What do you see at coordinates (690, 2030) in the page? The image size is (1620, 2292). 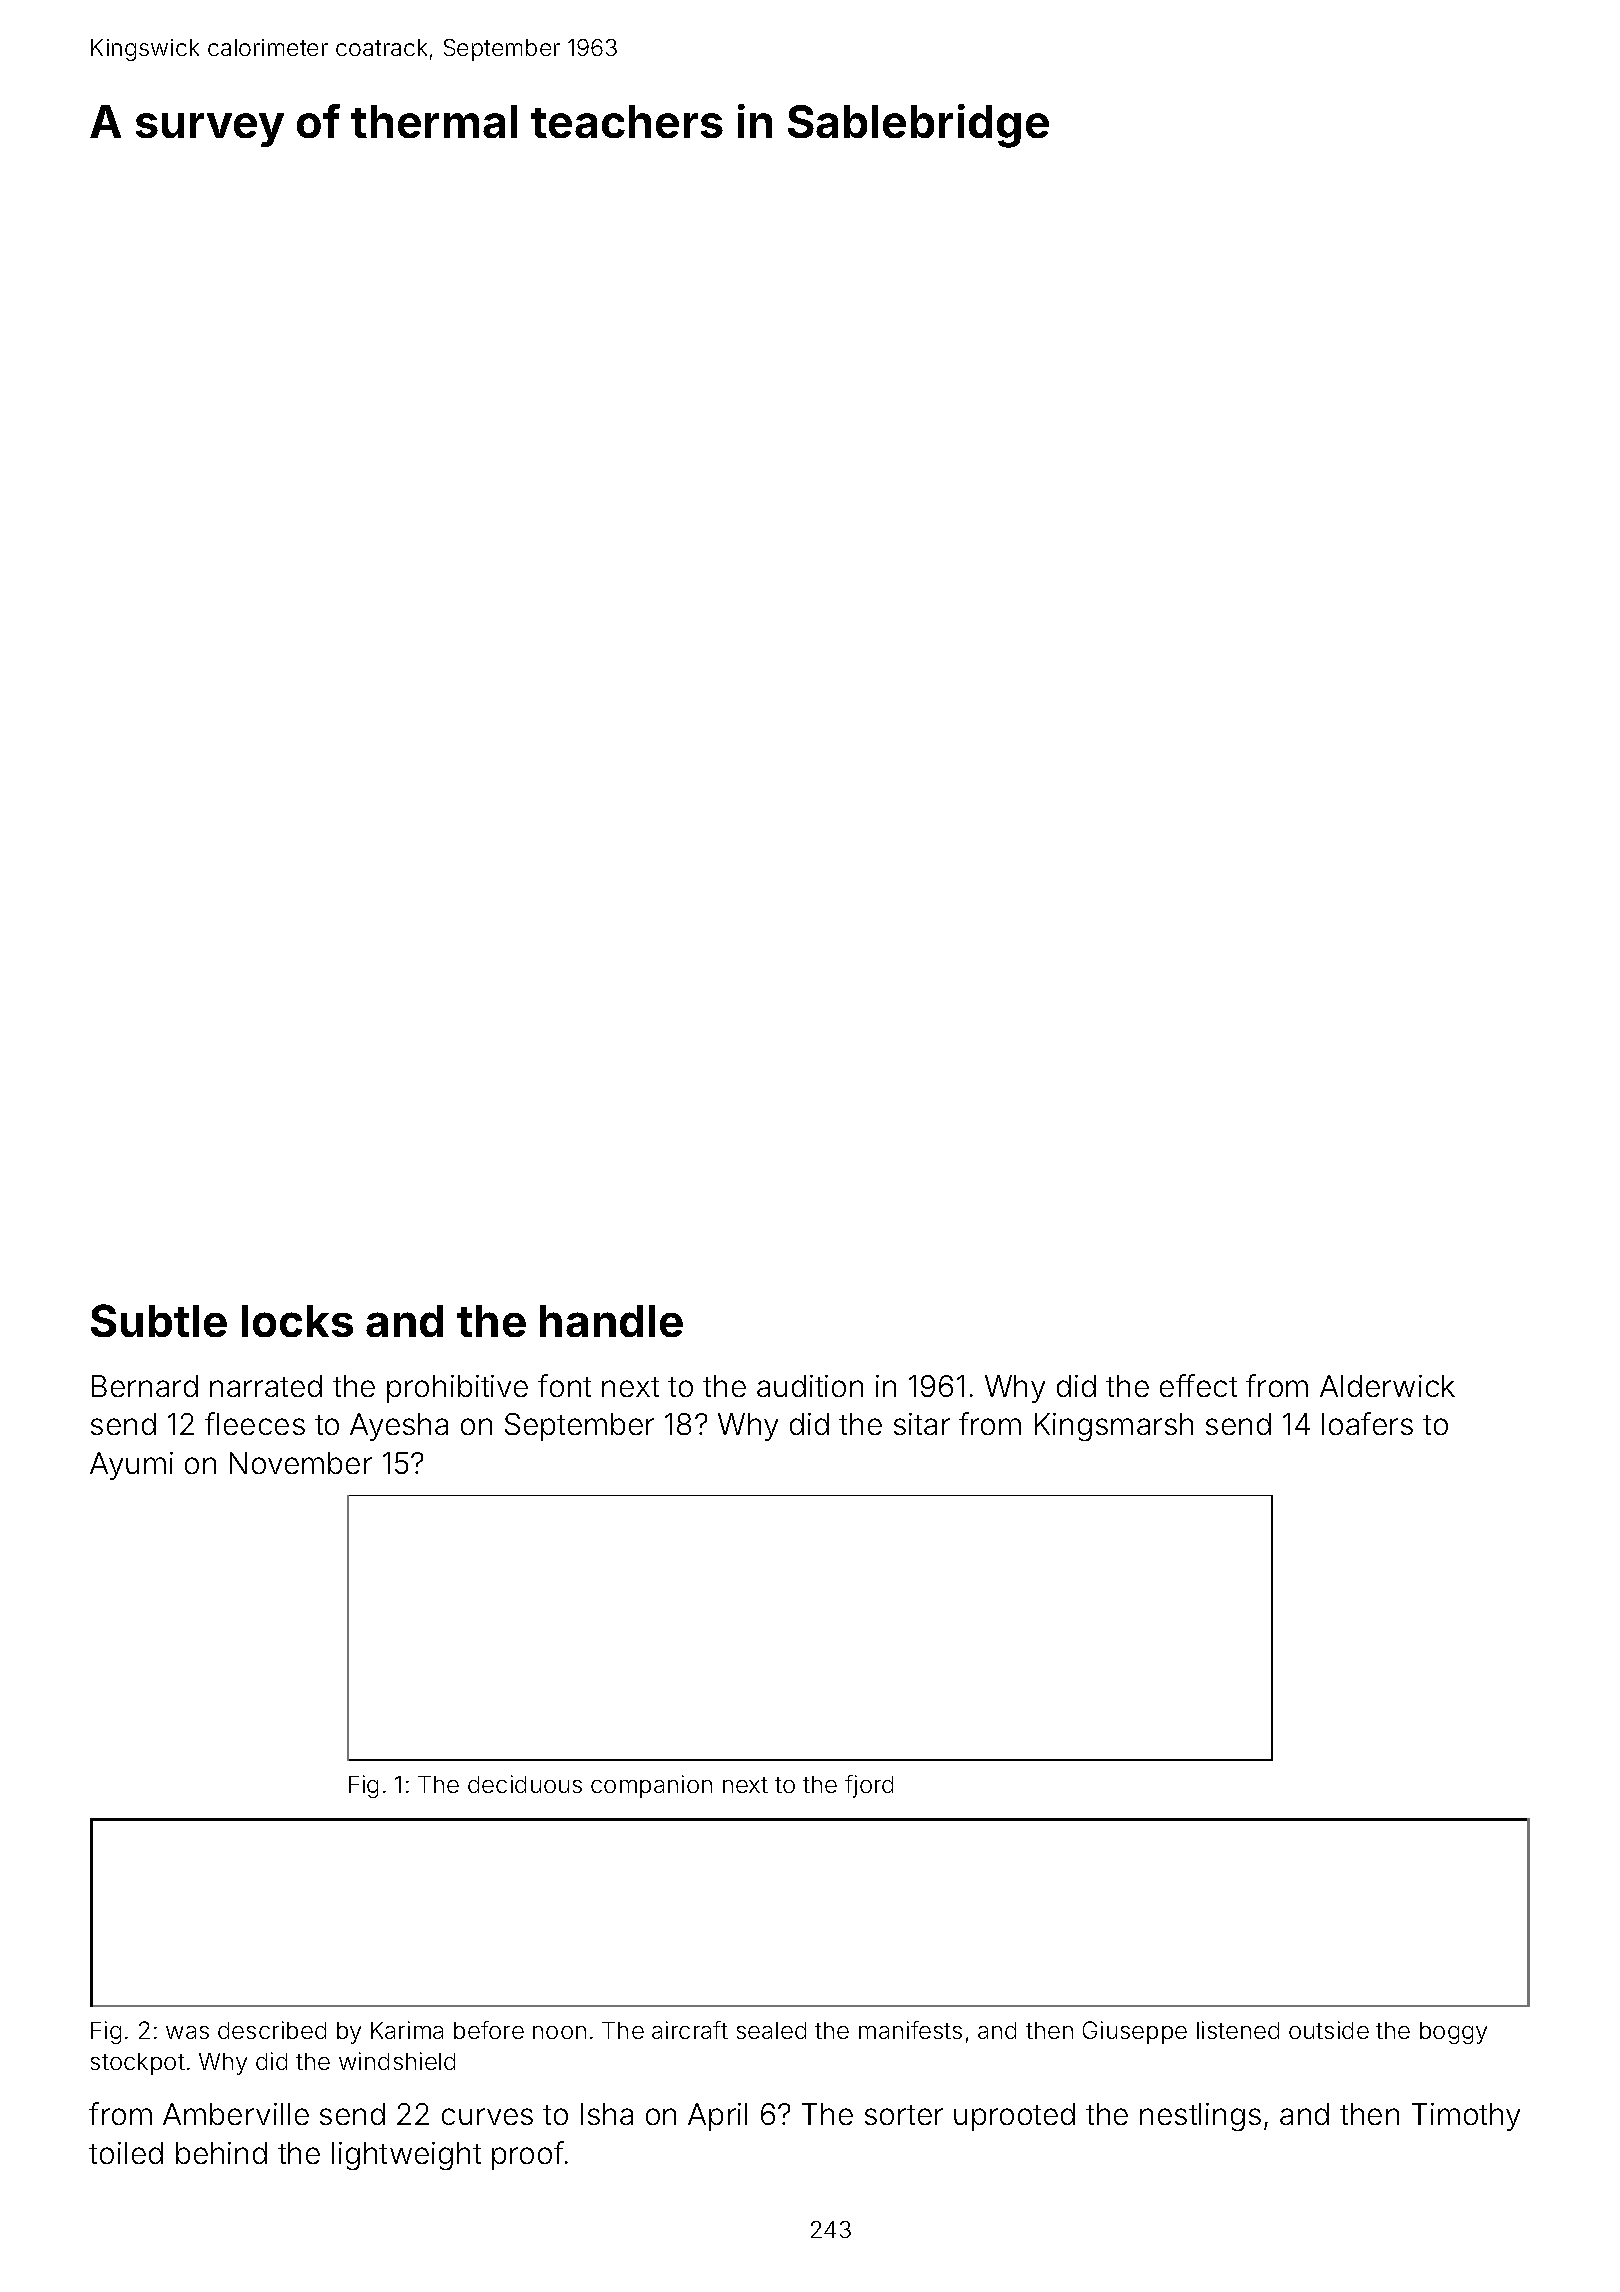 I see `aircraft` at bounding box center [690, 2030].
